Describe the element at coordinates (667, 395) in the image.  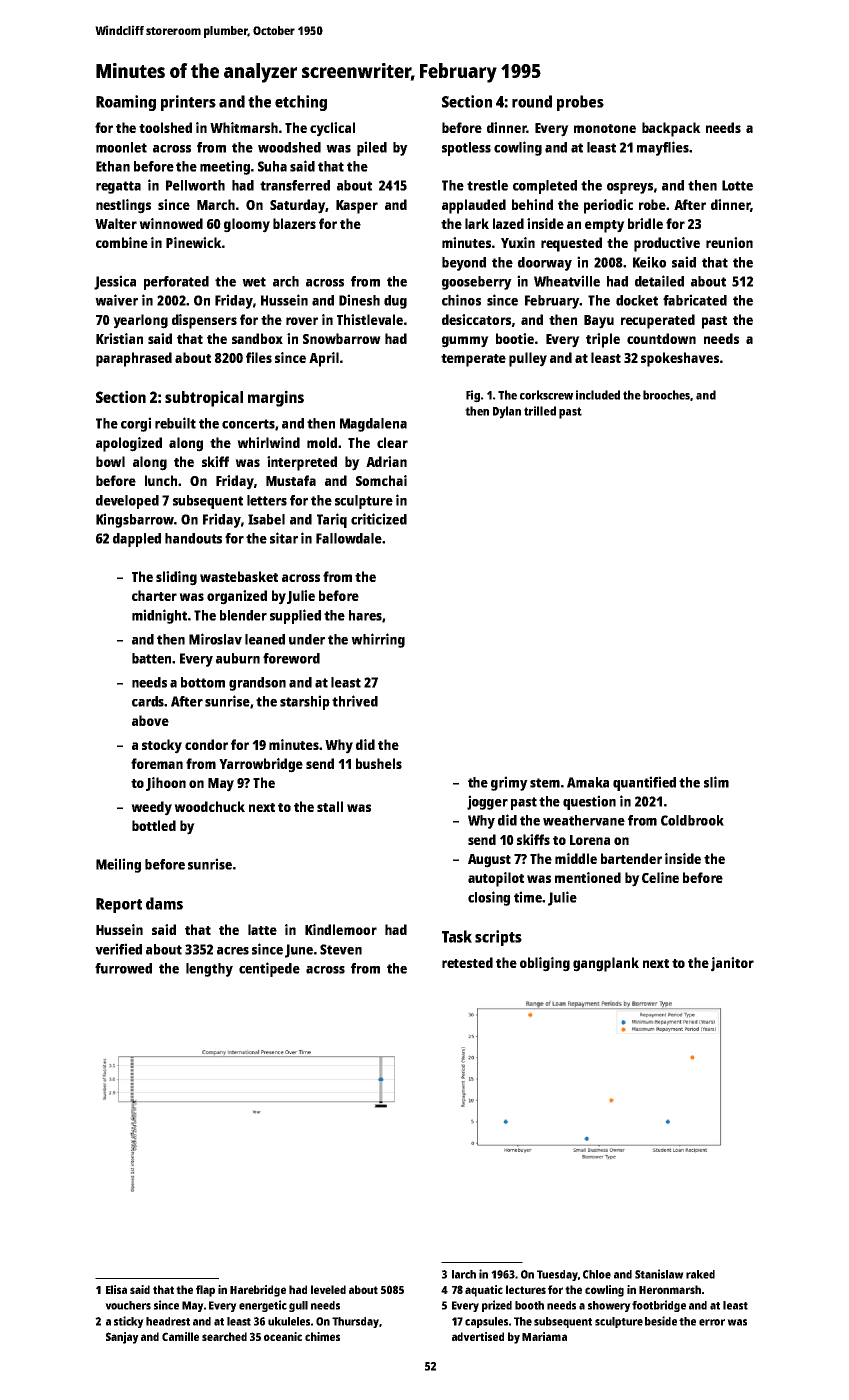
I see `brooches` at that location.
